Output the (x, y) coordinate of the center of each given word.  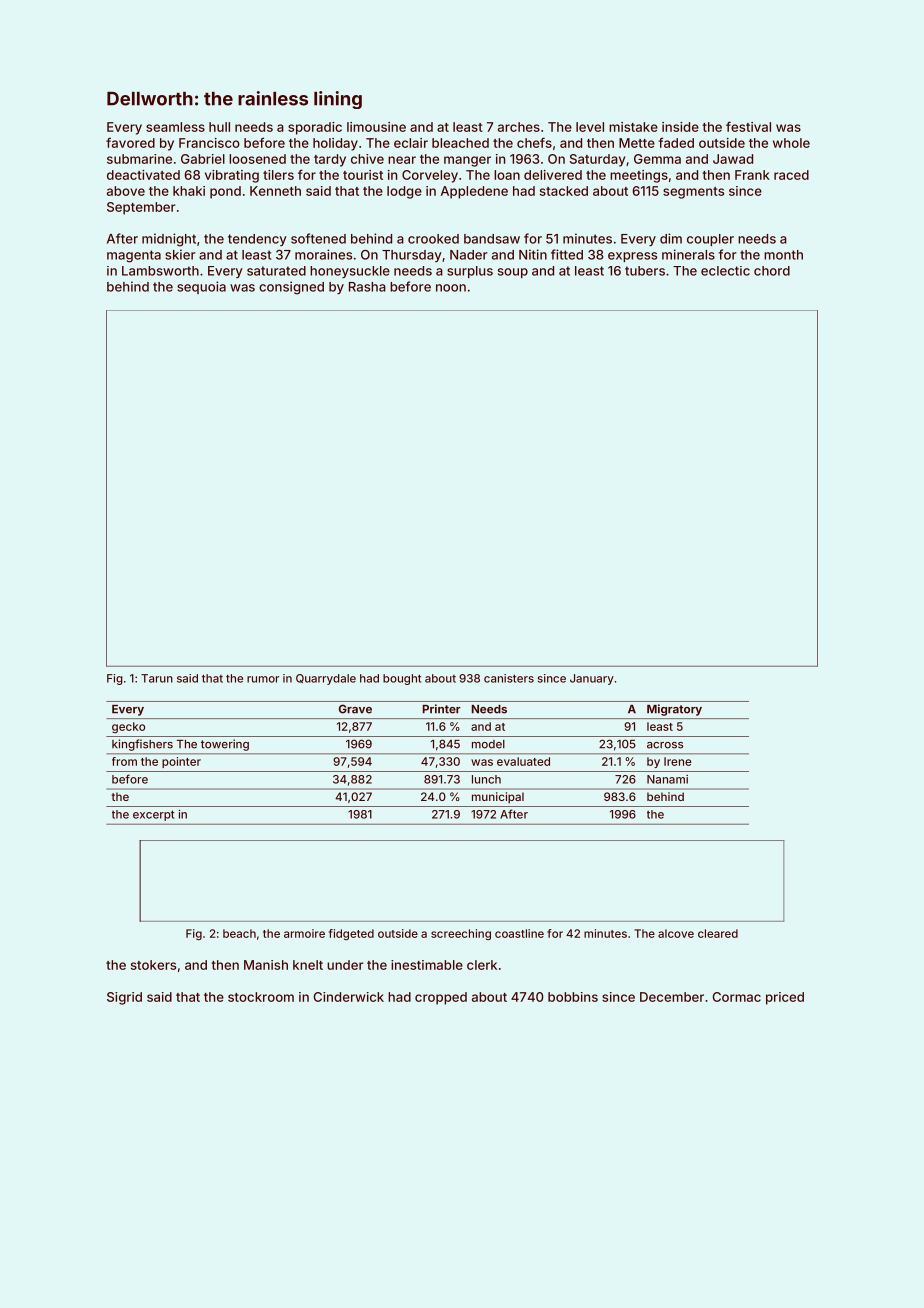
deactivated (143, 175)
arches (519, 127)
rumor (263, 679)
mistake (633, 127)
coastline (519, 933)
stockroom (261, 997)
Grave (355, 709)
